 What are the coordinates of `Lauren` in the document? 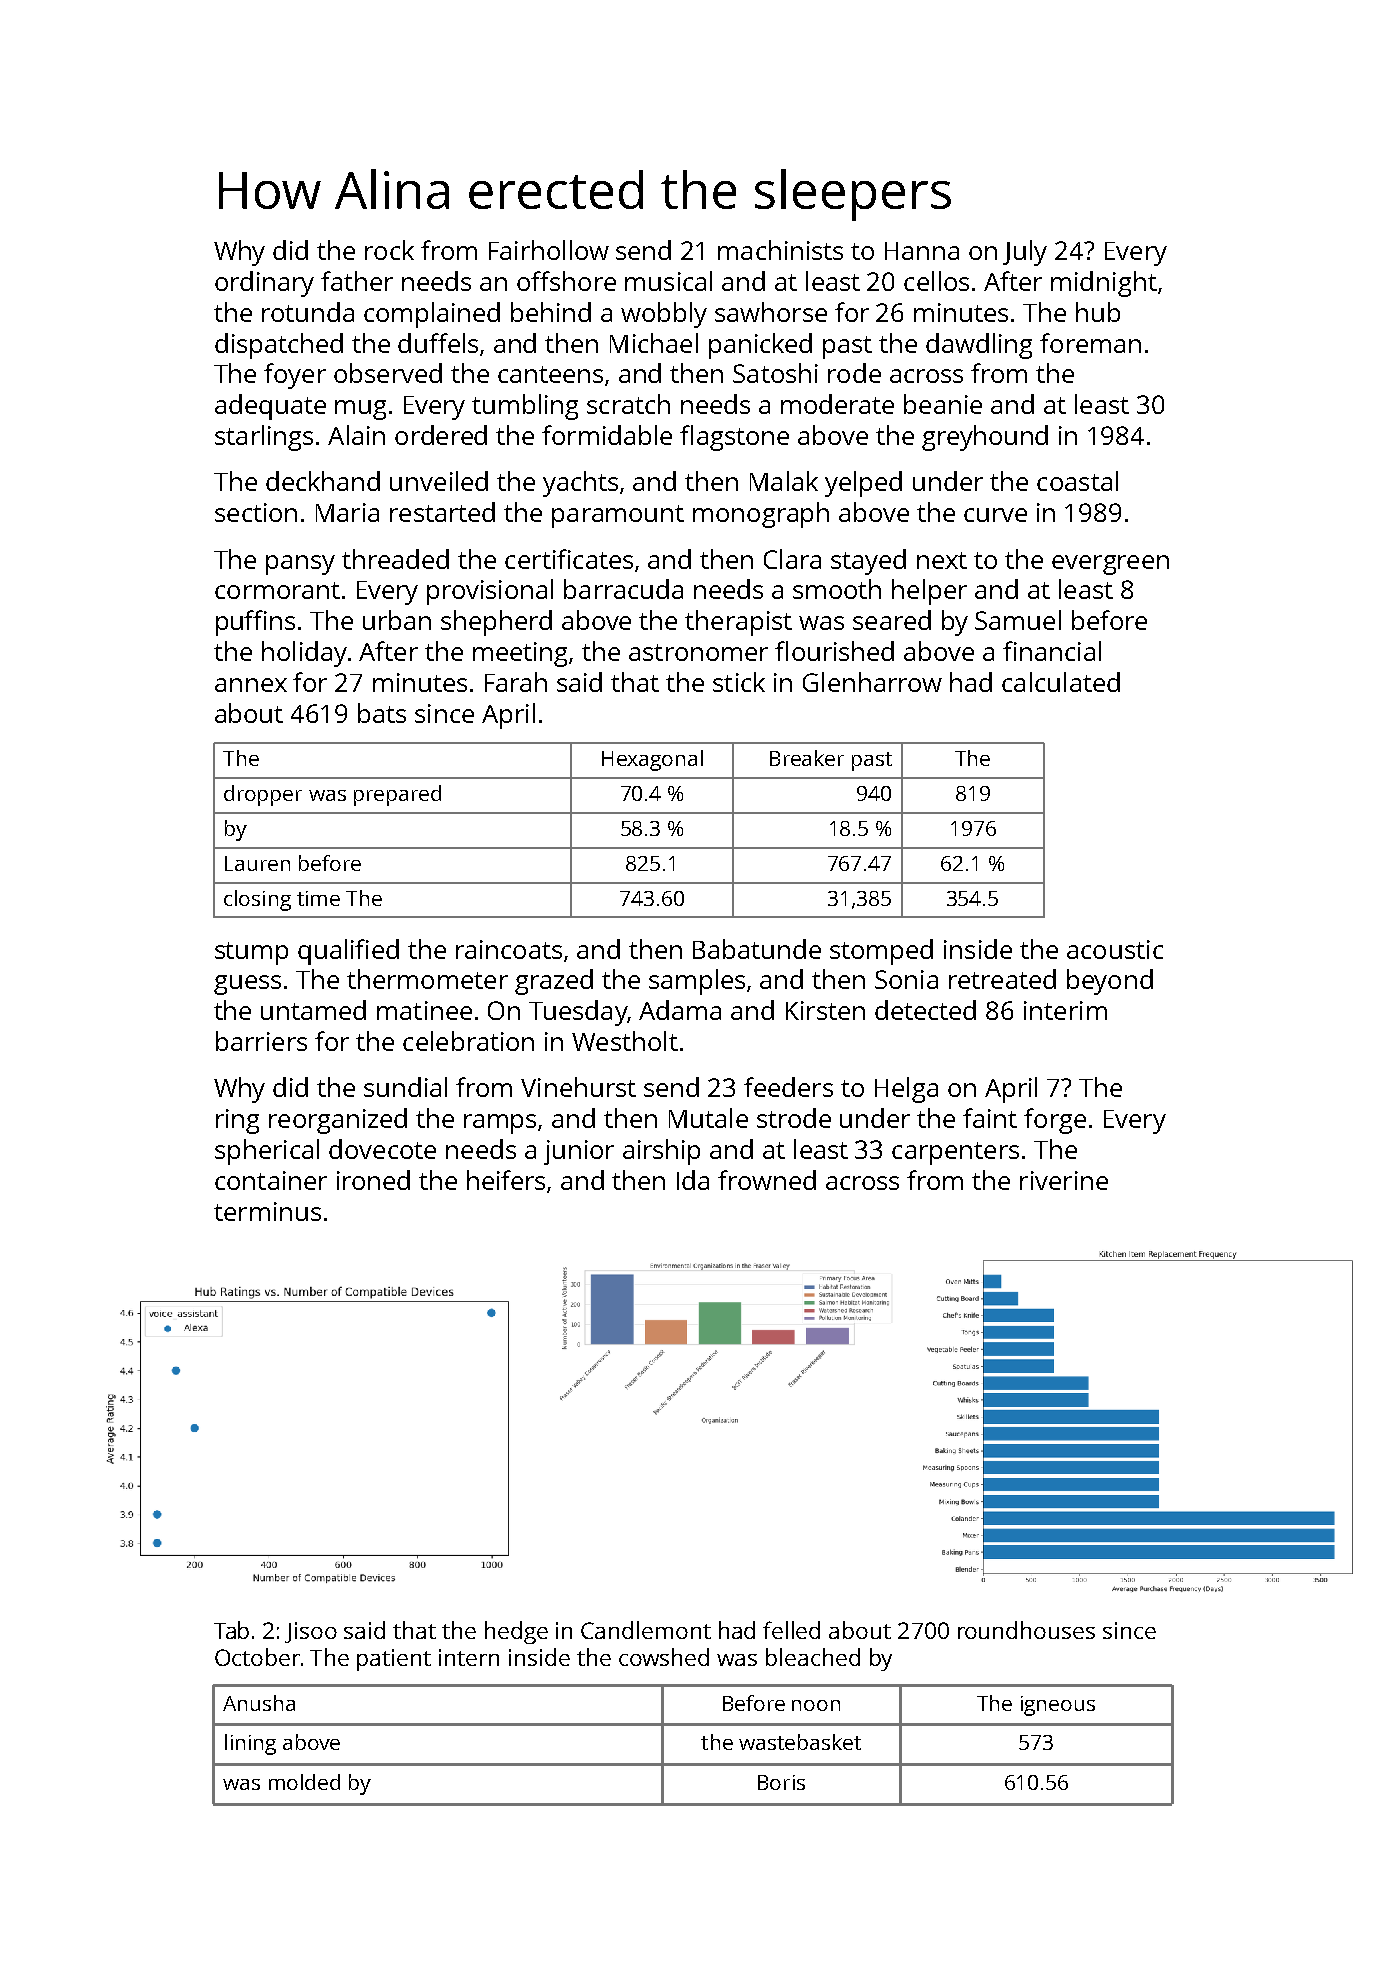 It's located at (257, 863).
